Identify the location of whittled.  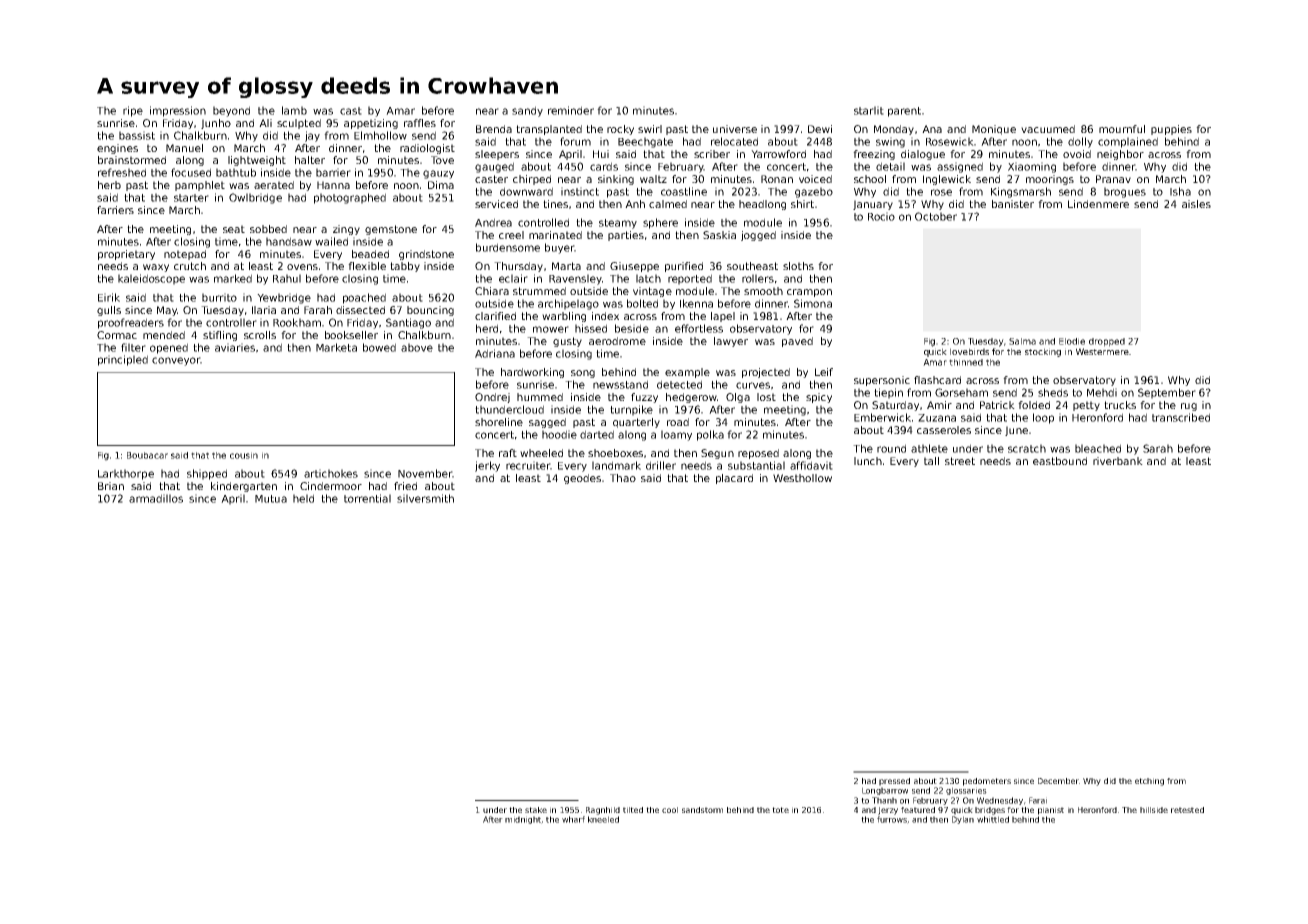
(993, 819).
